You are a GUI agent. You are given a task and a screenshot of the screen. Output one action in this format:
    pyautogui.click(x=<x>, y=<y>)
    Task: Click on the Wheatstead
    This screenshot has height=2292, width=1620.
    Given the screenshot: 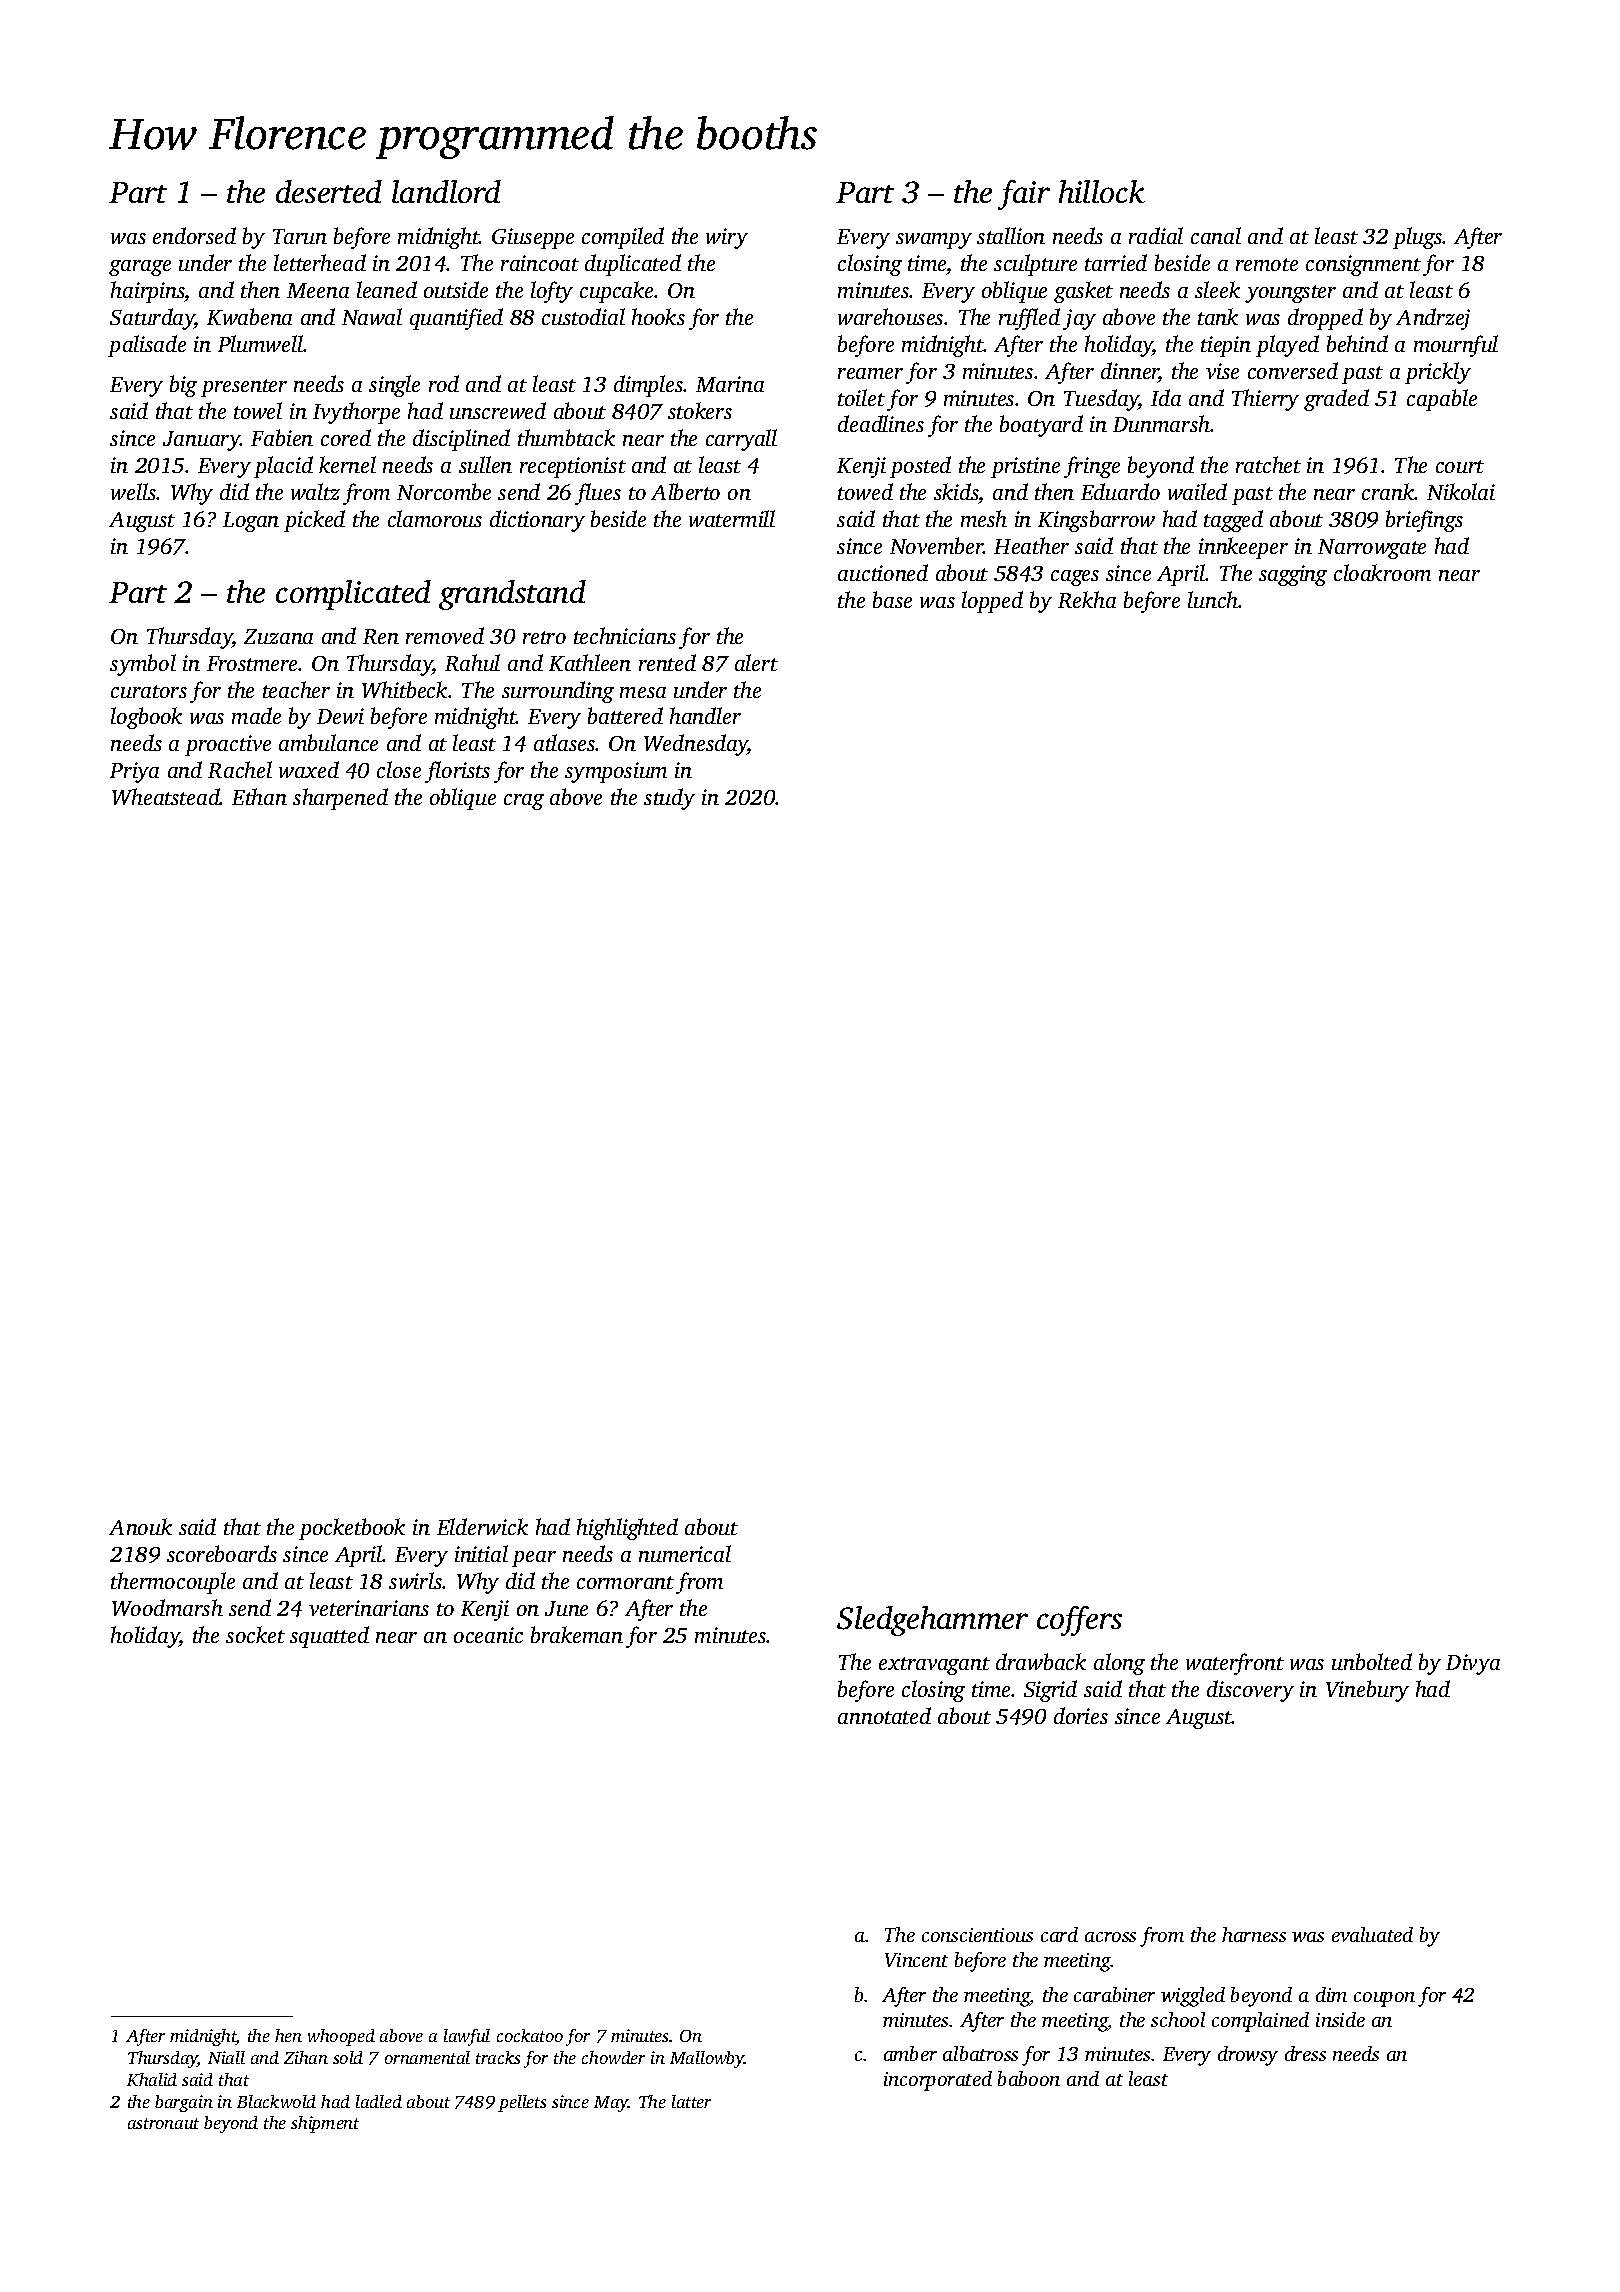 What is the action you would take?
    pyautogui.click(x=166, y=796)
